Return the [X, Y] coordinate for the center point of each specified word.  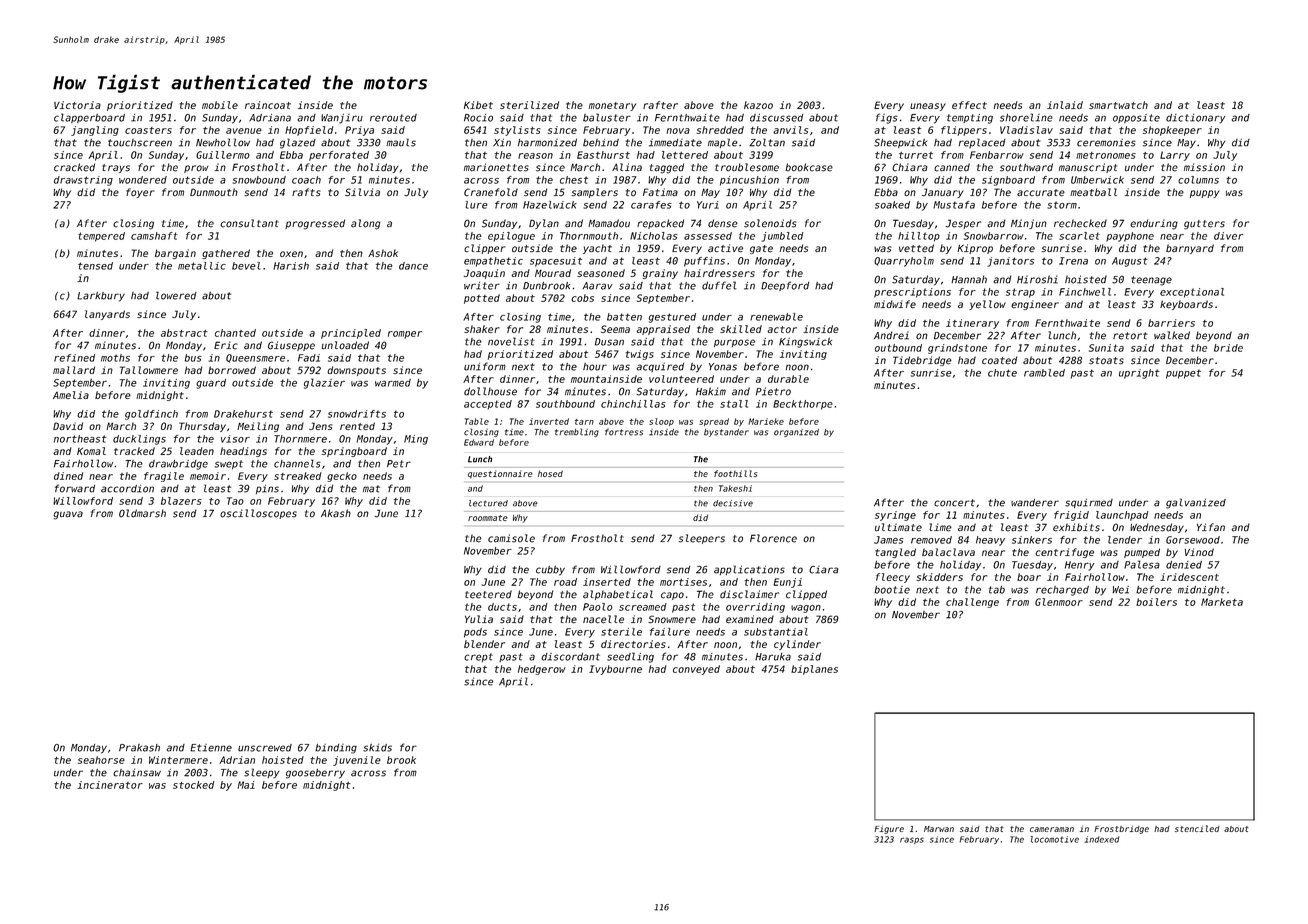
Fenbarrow [997, 155]
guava [68, 515]
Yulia [479, 619]
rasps [912, 840]
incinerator [110, 785]
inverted [549, 421]
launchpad [1122, 516]
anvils [790, 130]
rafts [306, 192]
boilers [1156, 602]
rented [357, 426]
